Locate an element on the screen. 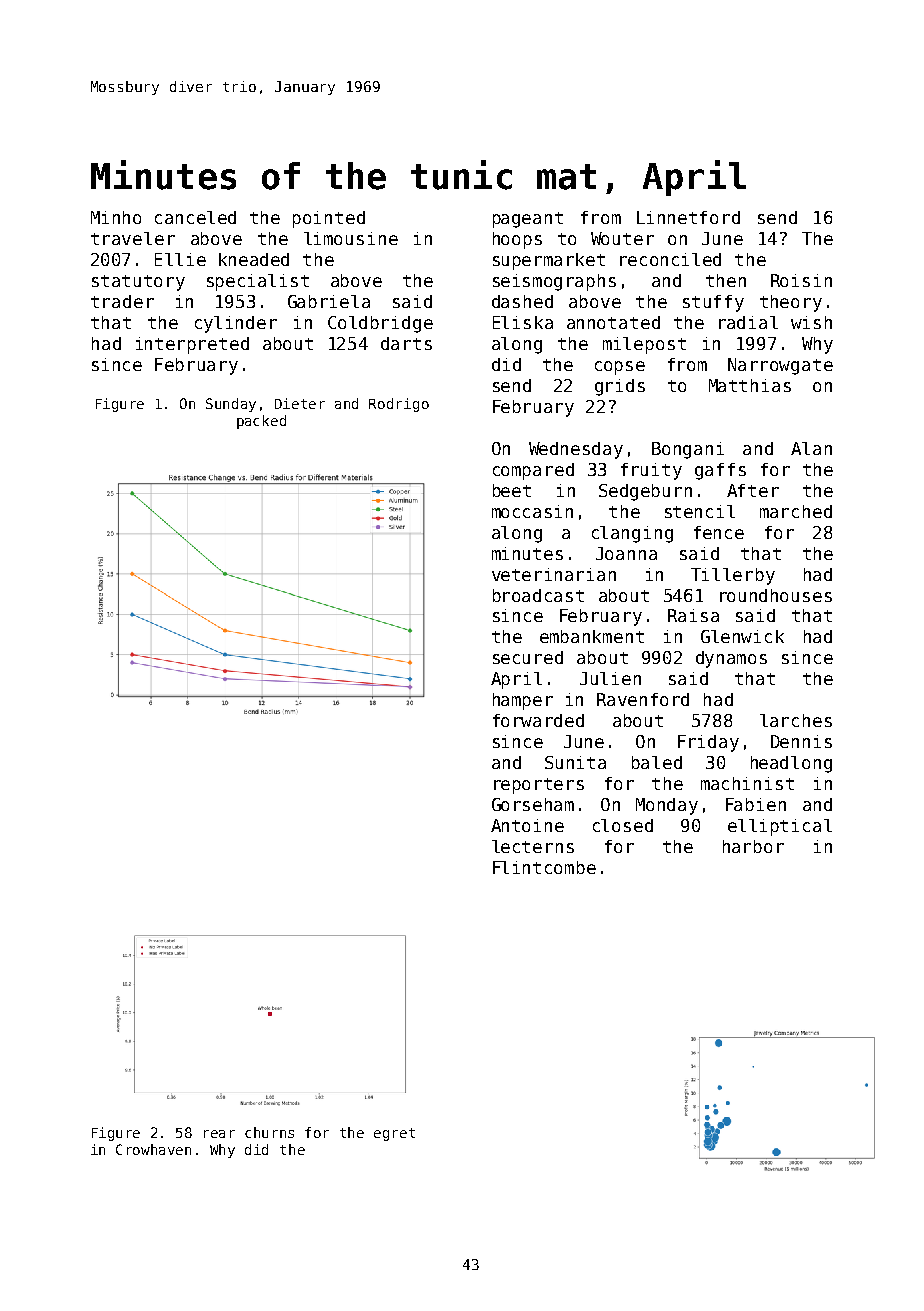 The width and height of the screenshot is (924, 1311). Wouter is located at coordinates (622, 238).
